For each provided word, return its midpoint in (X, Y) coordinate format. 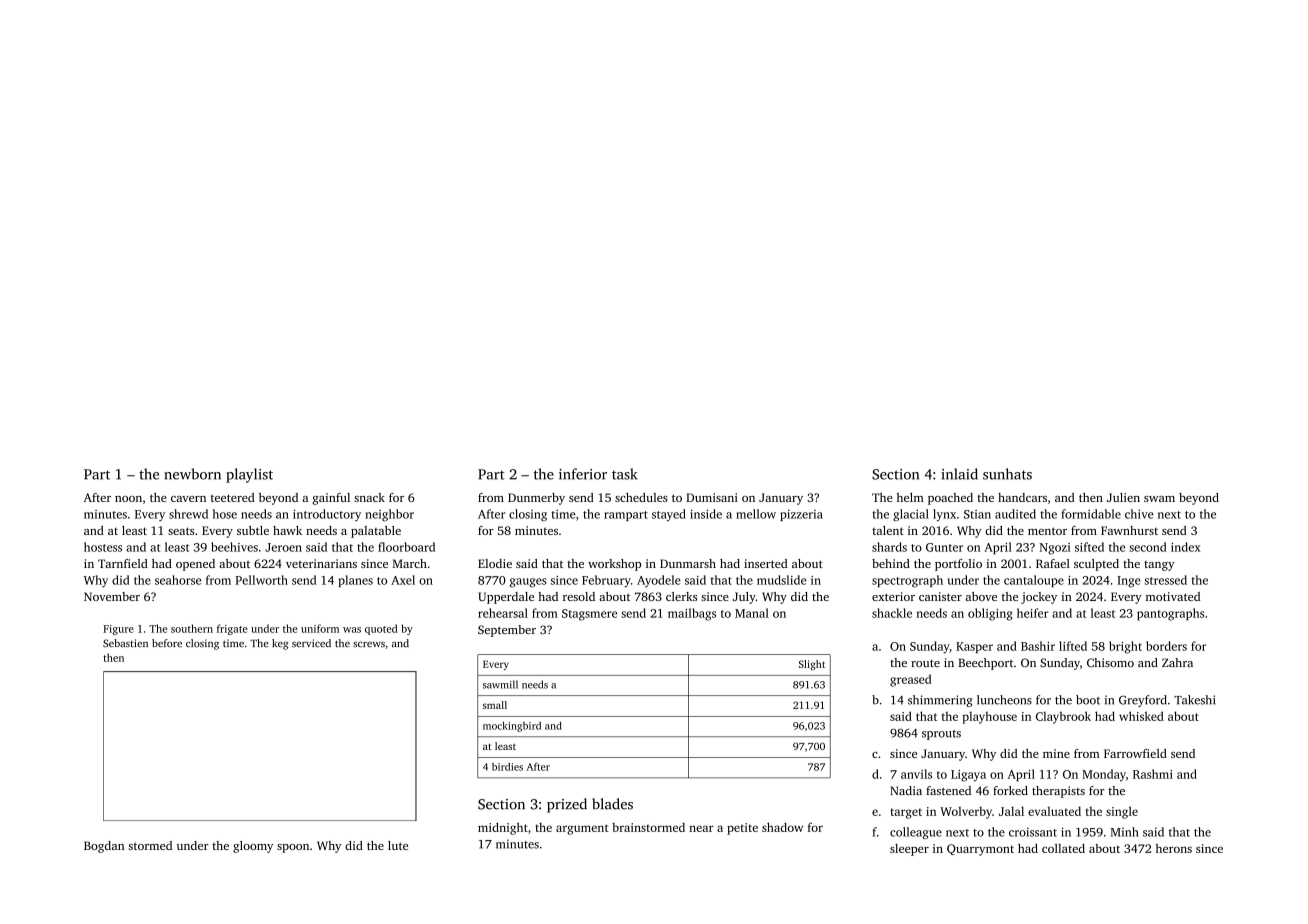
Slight (812, 665)
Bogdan (104, 847)
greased (911, 680)
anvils (916, 774)
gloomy (253, 847)
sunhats (1007, 474)
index (1186, 547)
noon (128, 499)
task (624, 474)
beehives (234, 547)
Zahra (1177, 662)
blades (612, 804)
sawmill (500, 684)
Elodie (495, 563)
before (167, 643)
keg (280, 644)
